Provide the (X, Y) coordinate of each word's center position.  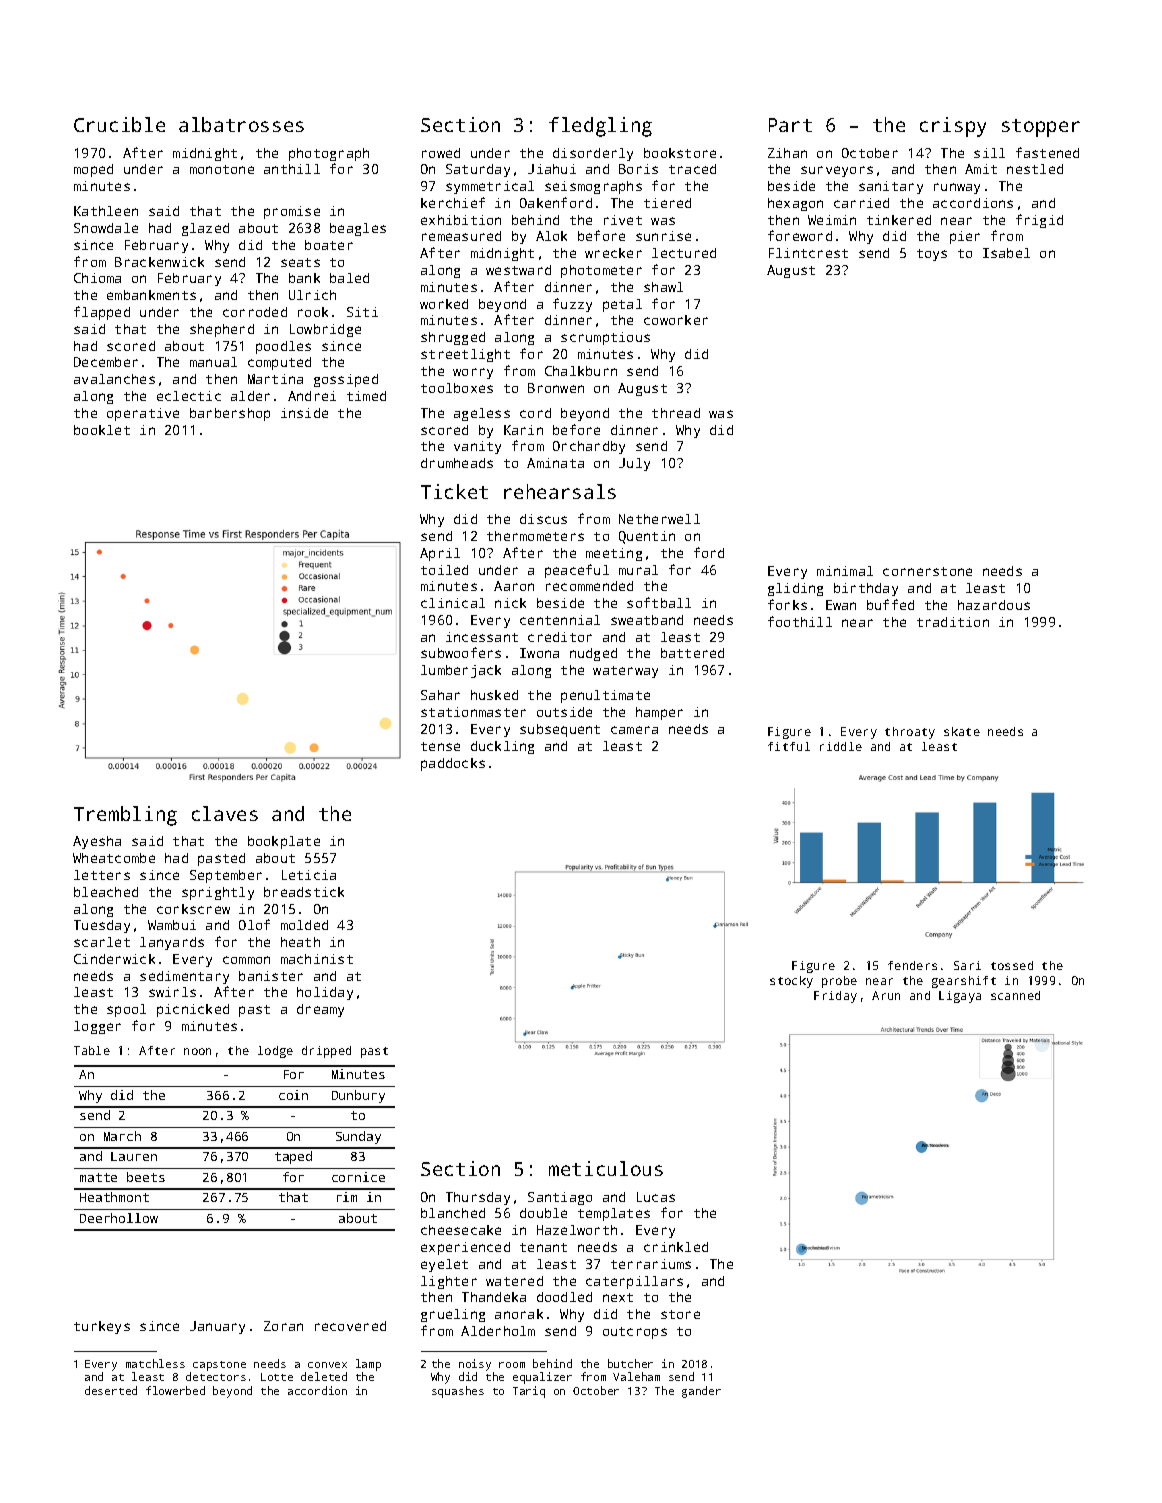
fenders (912, 965)
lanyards (172, 943)
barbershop (230, 414)
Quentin (647, 537)
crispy (953, 127)
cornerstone (927, 571)
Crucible (119, 124)
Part (790, 125)
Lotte (277, 1377)
